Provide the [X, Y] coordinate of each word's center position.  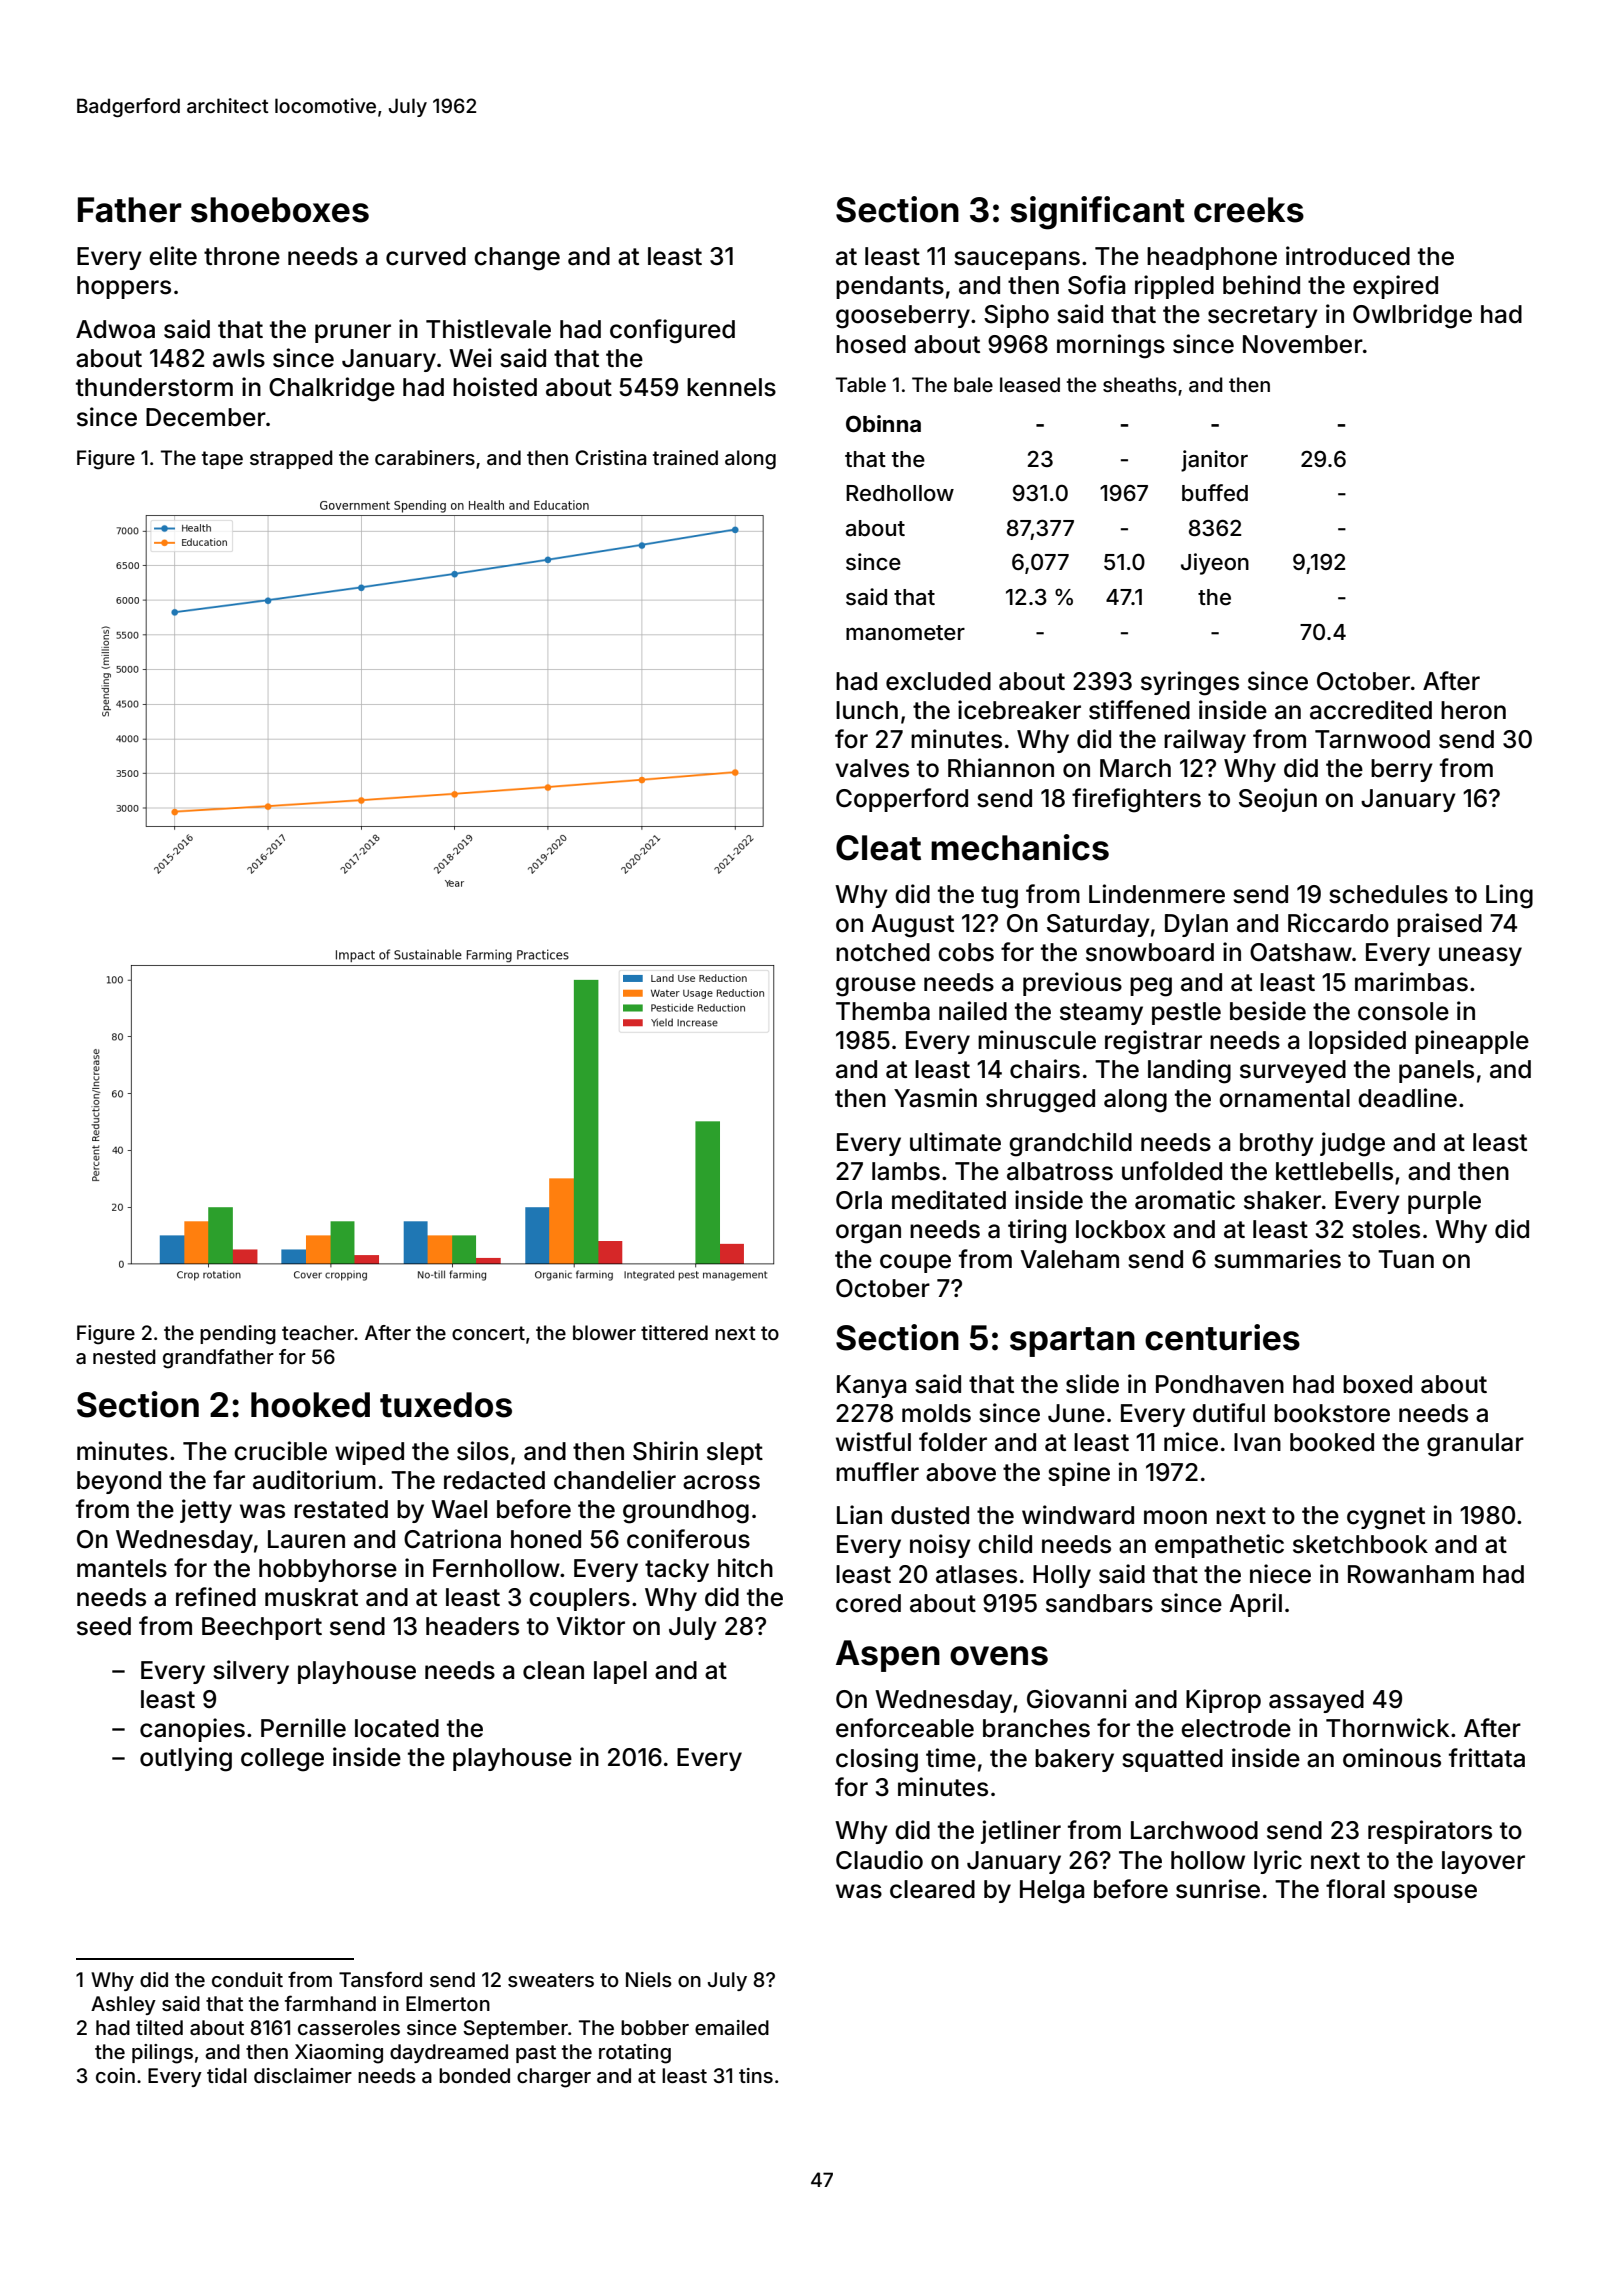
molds [936, 1413]
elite [173, 256]
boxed [1377, 1384]
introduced [1348, 256]
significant [1097, 213]
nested [124, 1356]
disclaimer [303, 2075]
